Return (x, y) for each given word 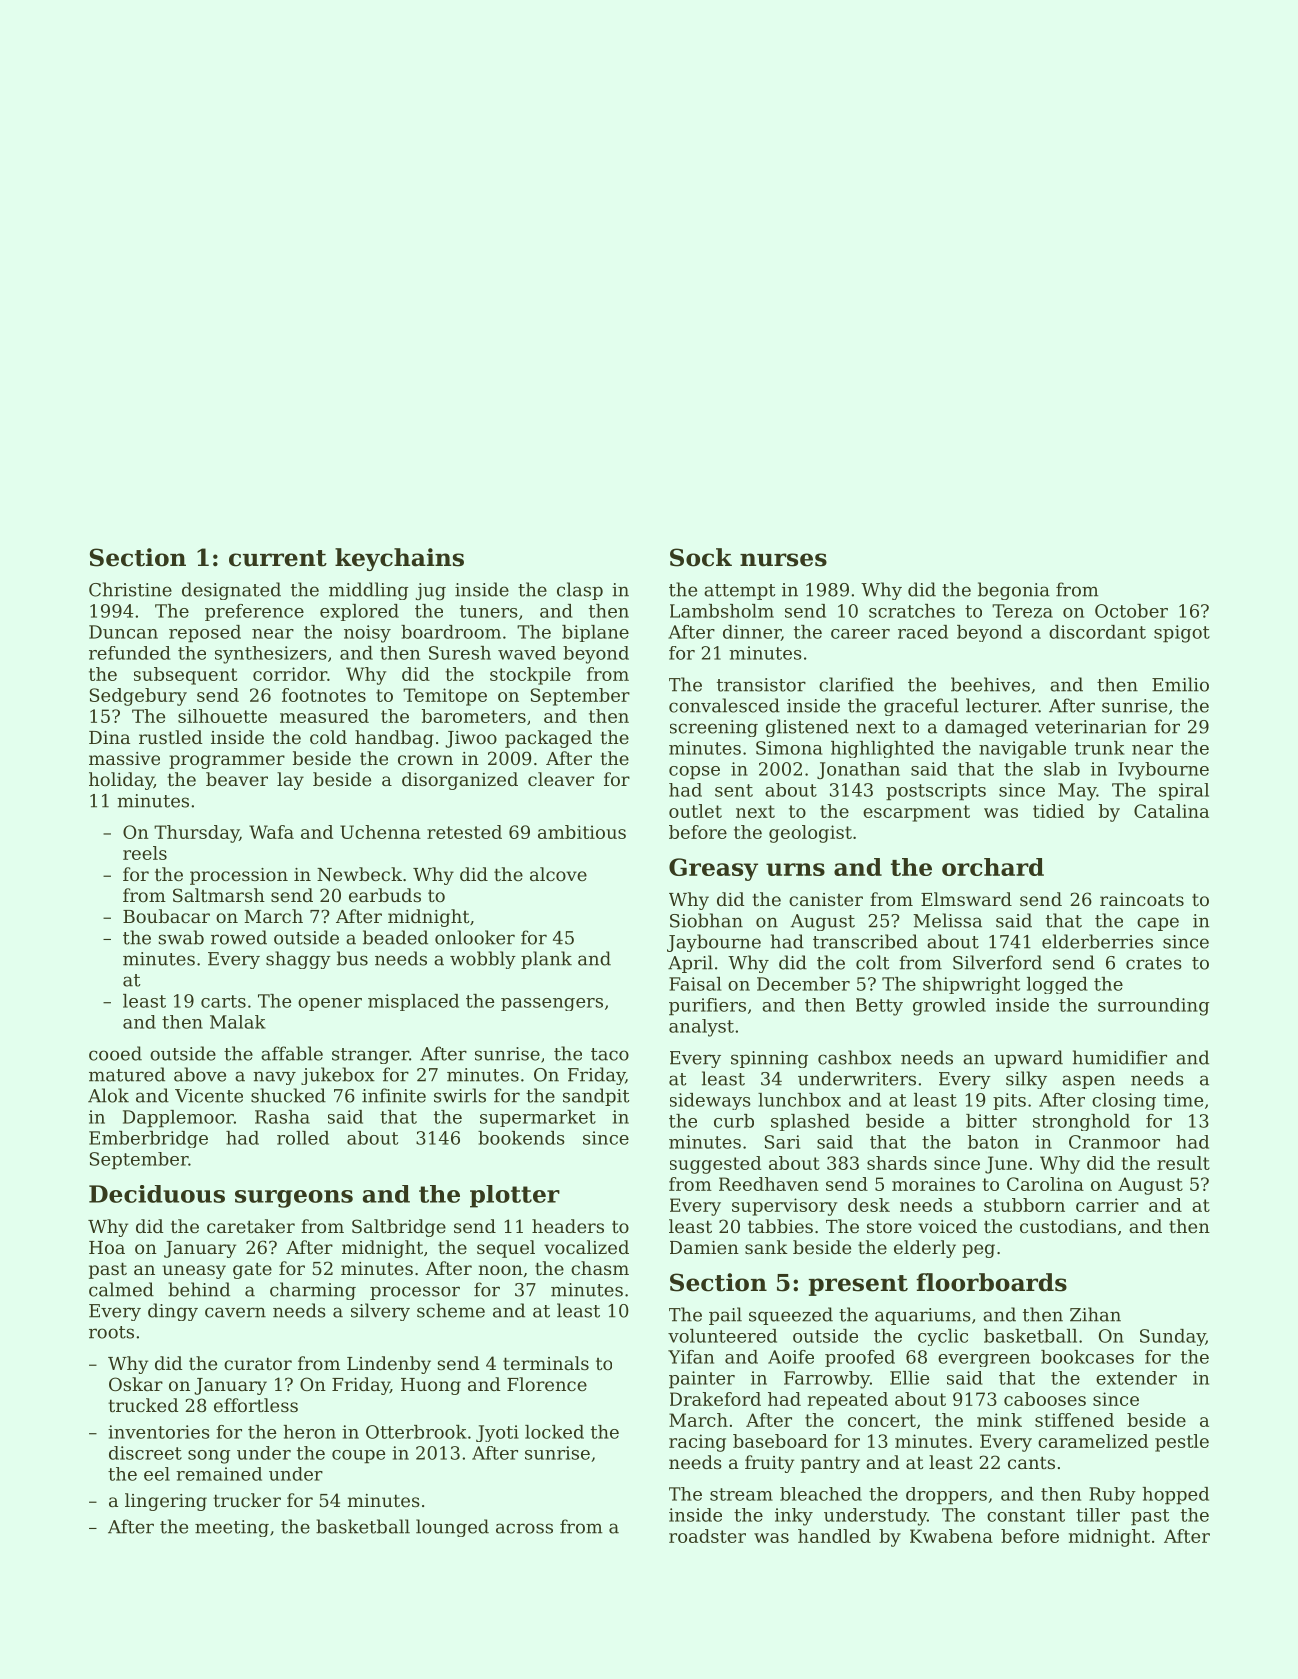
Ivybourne (1163, 771)
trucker (247, 1500)
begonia (1014, 591)
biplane (595, 633)
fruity (769, 1464)
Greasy (713, 869)
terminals (546, 1363)
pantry (830, 1464)
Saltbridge (399, 1228)
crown (425, 760)
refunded (130, 653)
